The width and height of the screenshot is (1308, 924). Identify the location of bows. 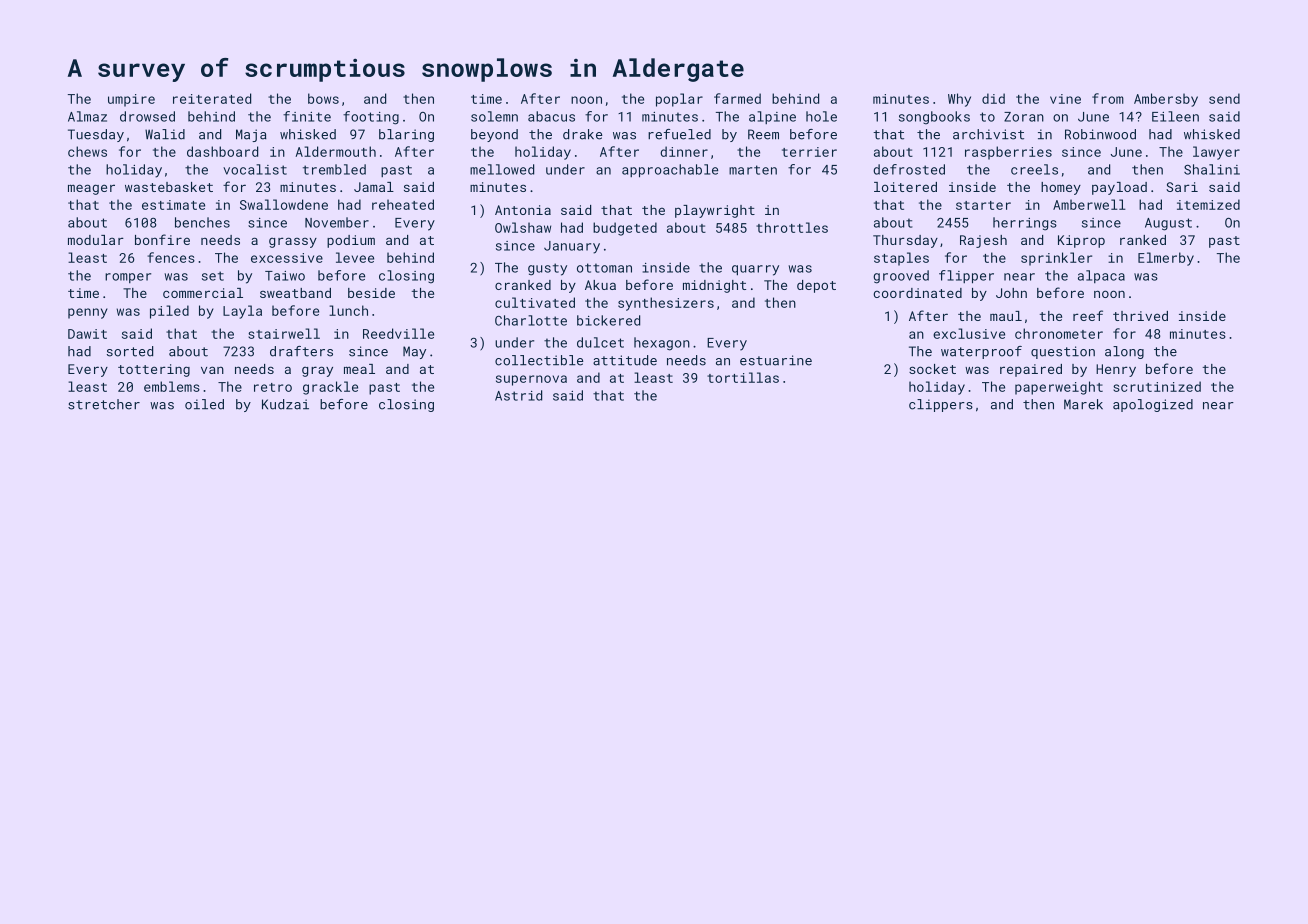
(323, 98).
